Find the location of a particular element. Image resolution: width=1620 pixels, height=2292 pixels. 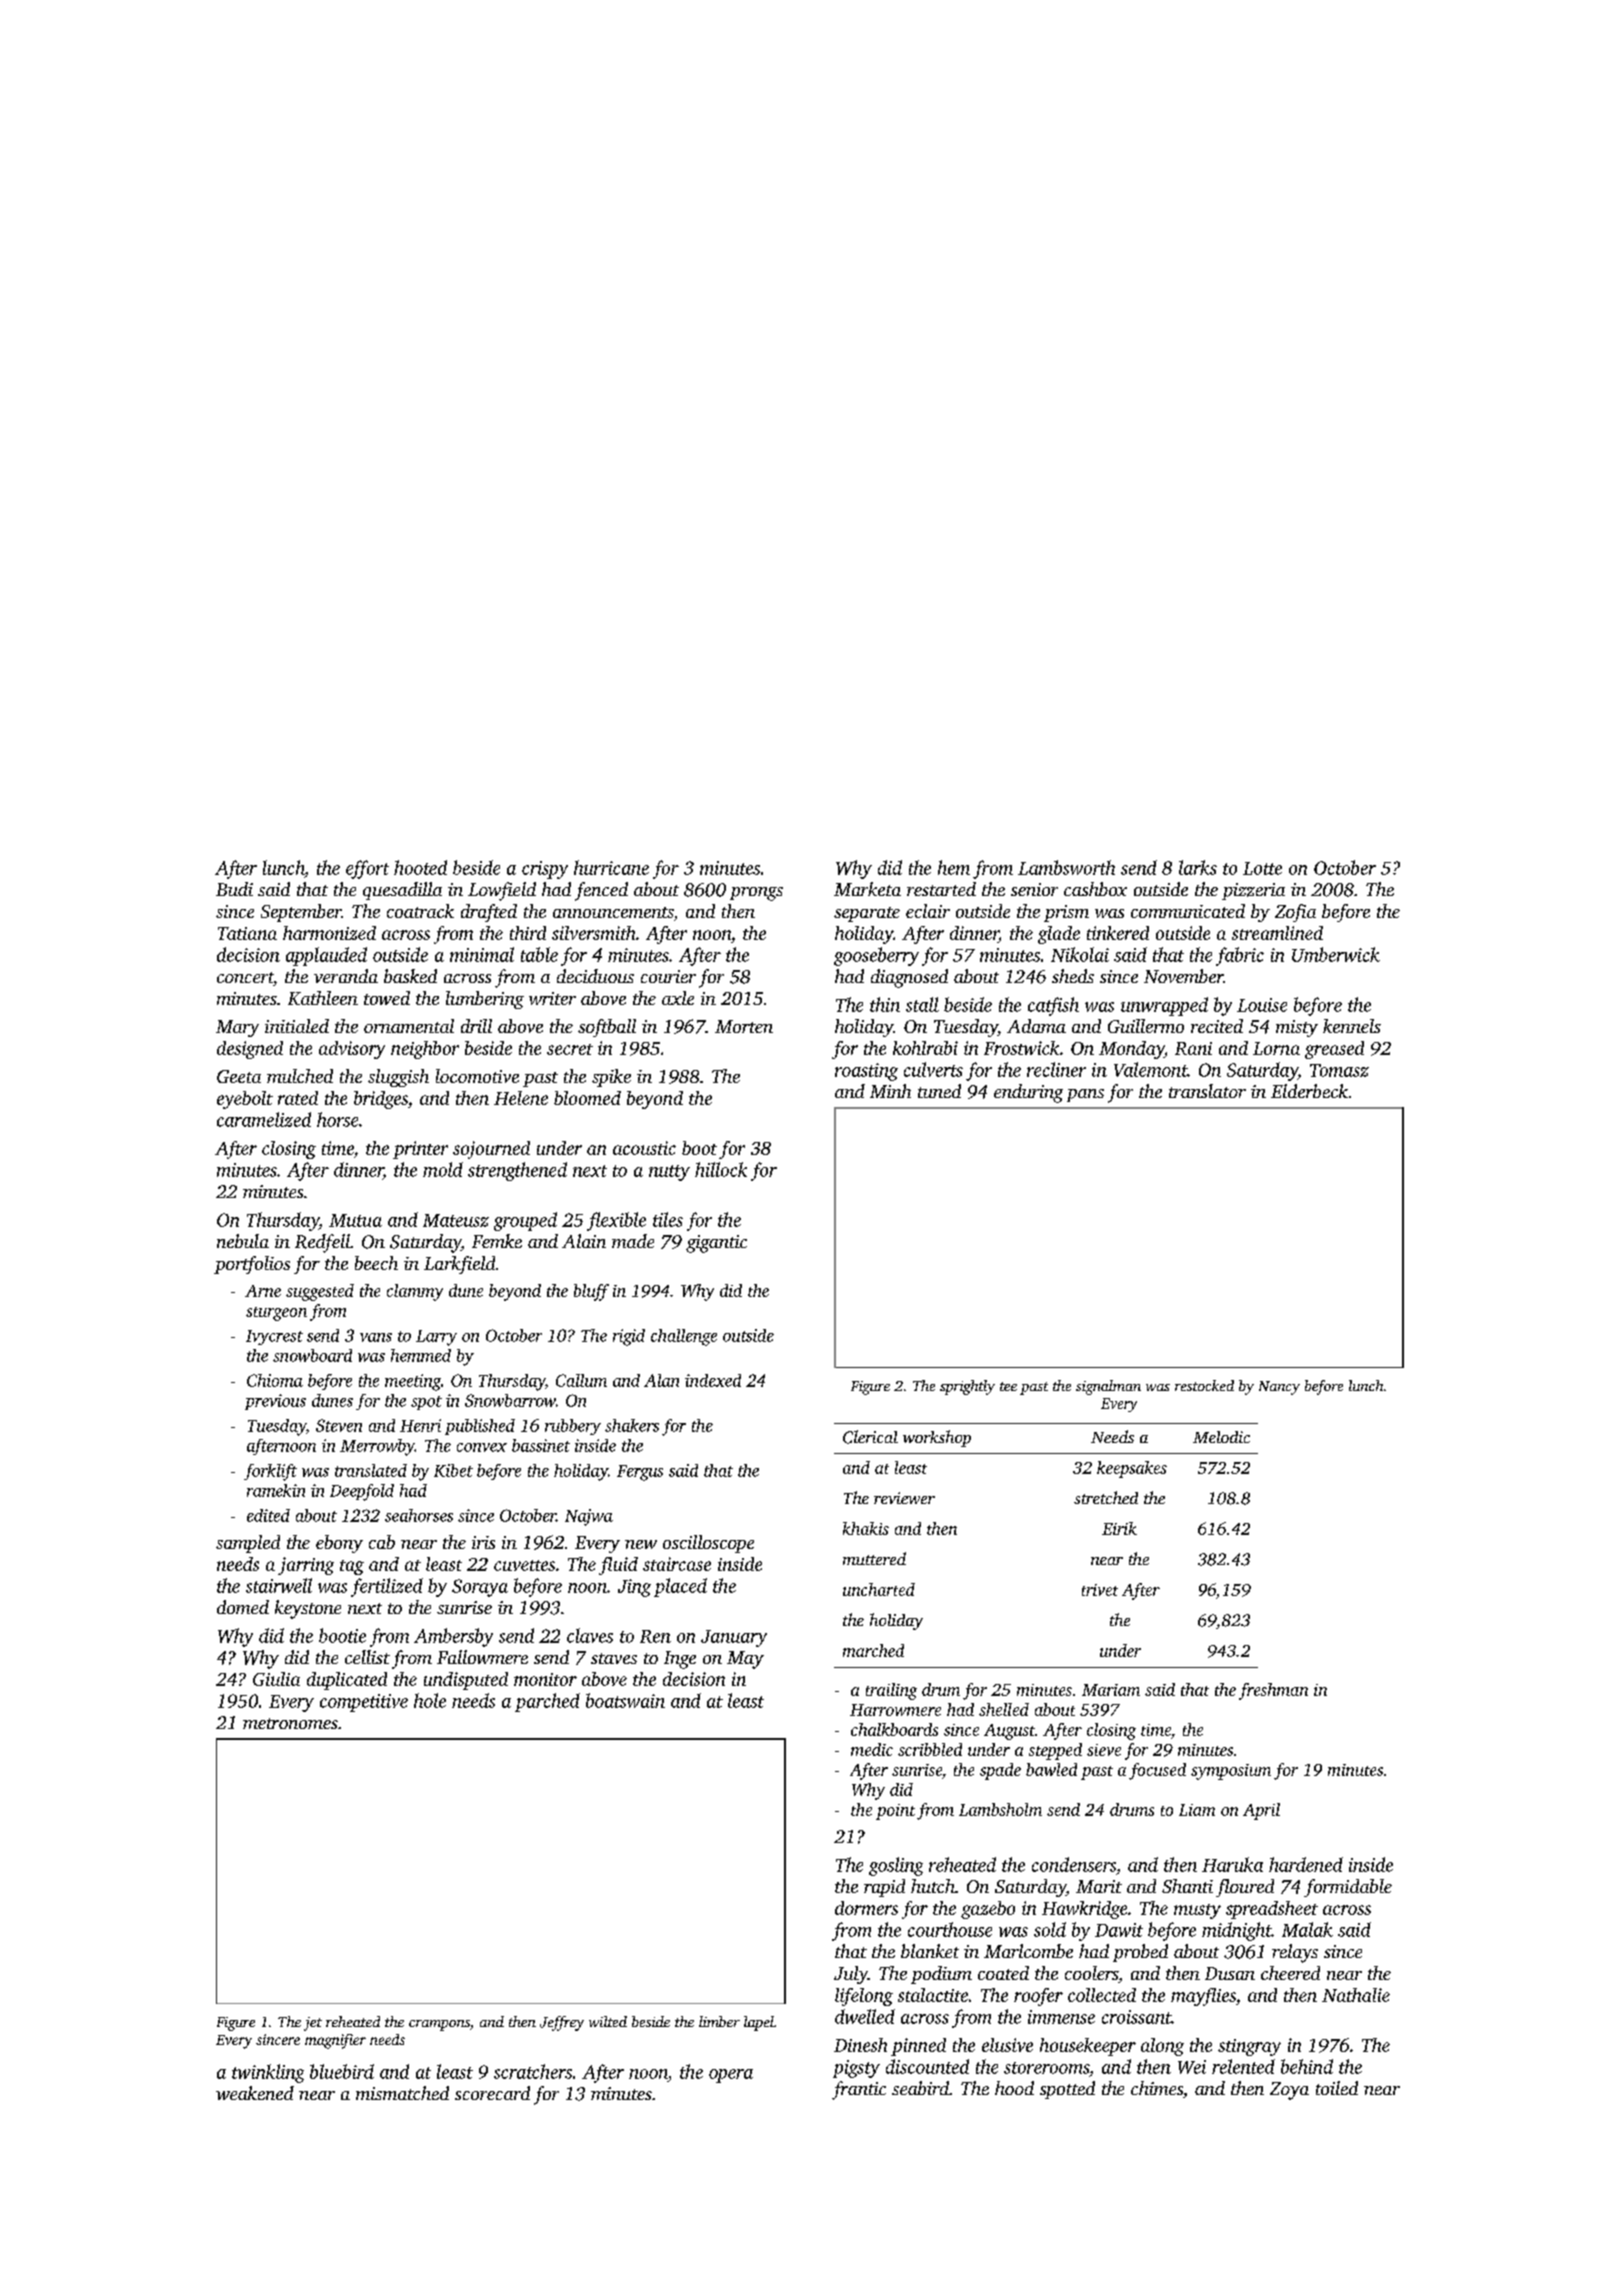

Dinesh is located at coordinates (860, 2045).
